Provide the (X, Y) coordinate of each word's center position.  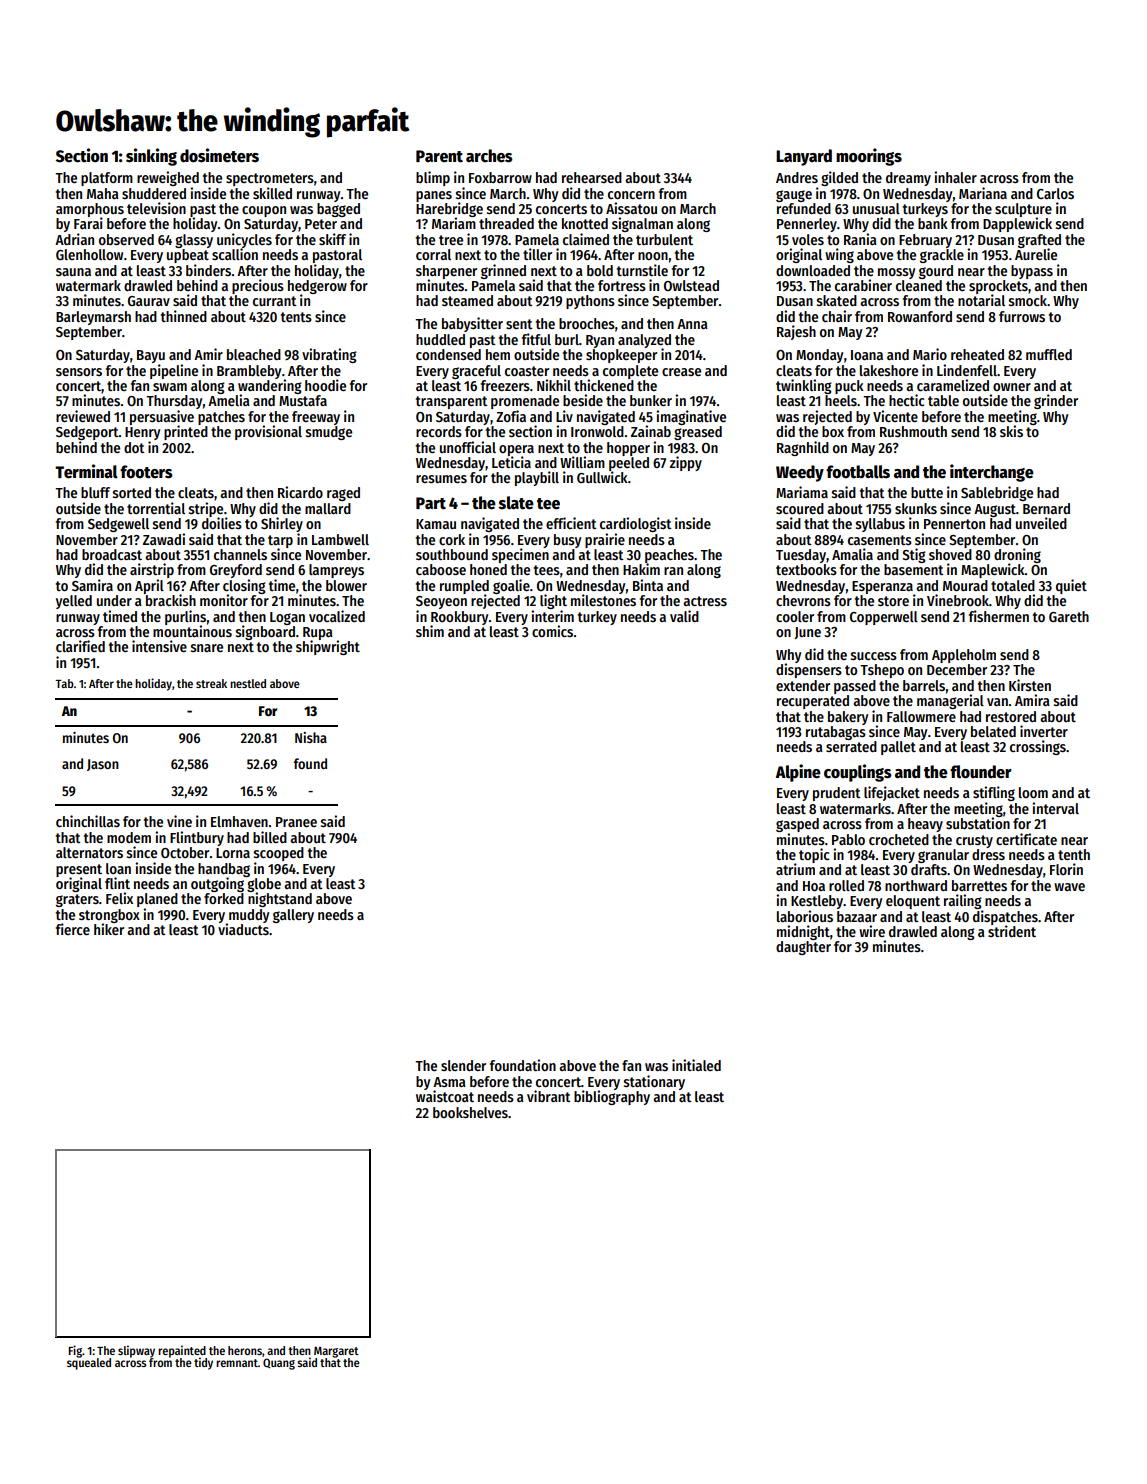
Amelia (229, 400)
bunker (651, 400)
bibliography (612, 1097)
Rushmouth (913, 431)
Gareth (1069, 616)
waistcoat (445, 1096)
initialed (696, 1065)
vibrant (548, 1096)
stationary (654, 1082)
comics (552, 631)
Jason (103, 765)
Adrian (74, 239)
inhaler (955, 177)
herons (245, 1350)
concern (631, 195)
